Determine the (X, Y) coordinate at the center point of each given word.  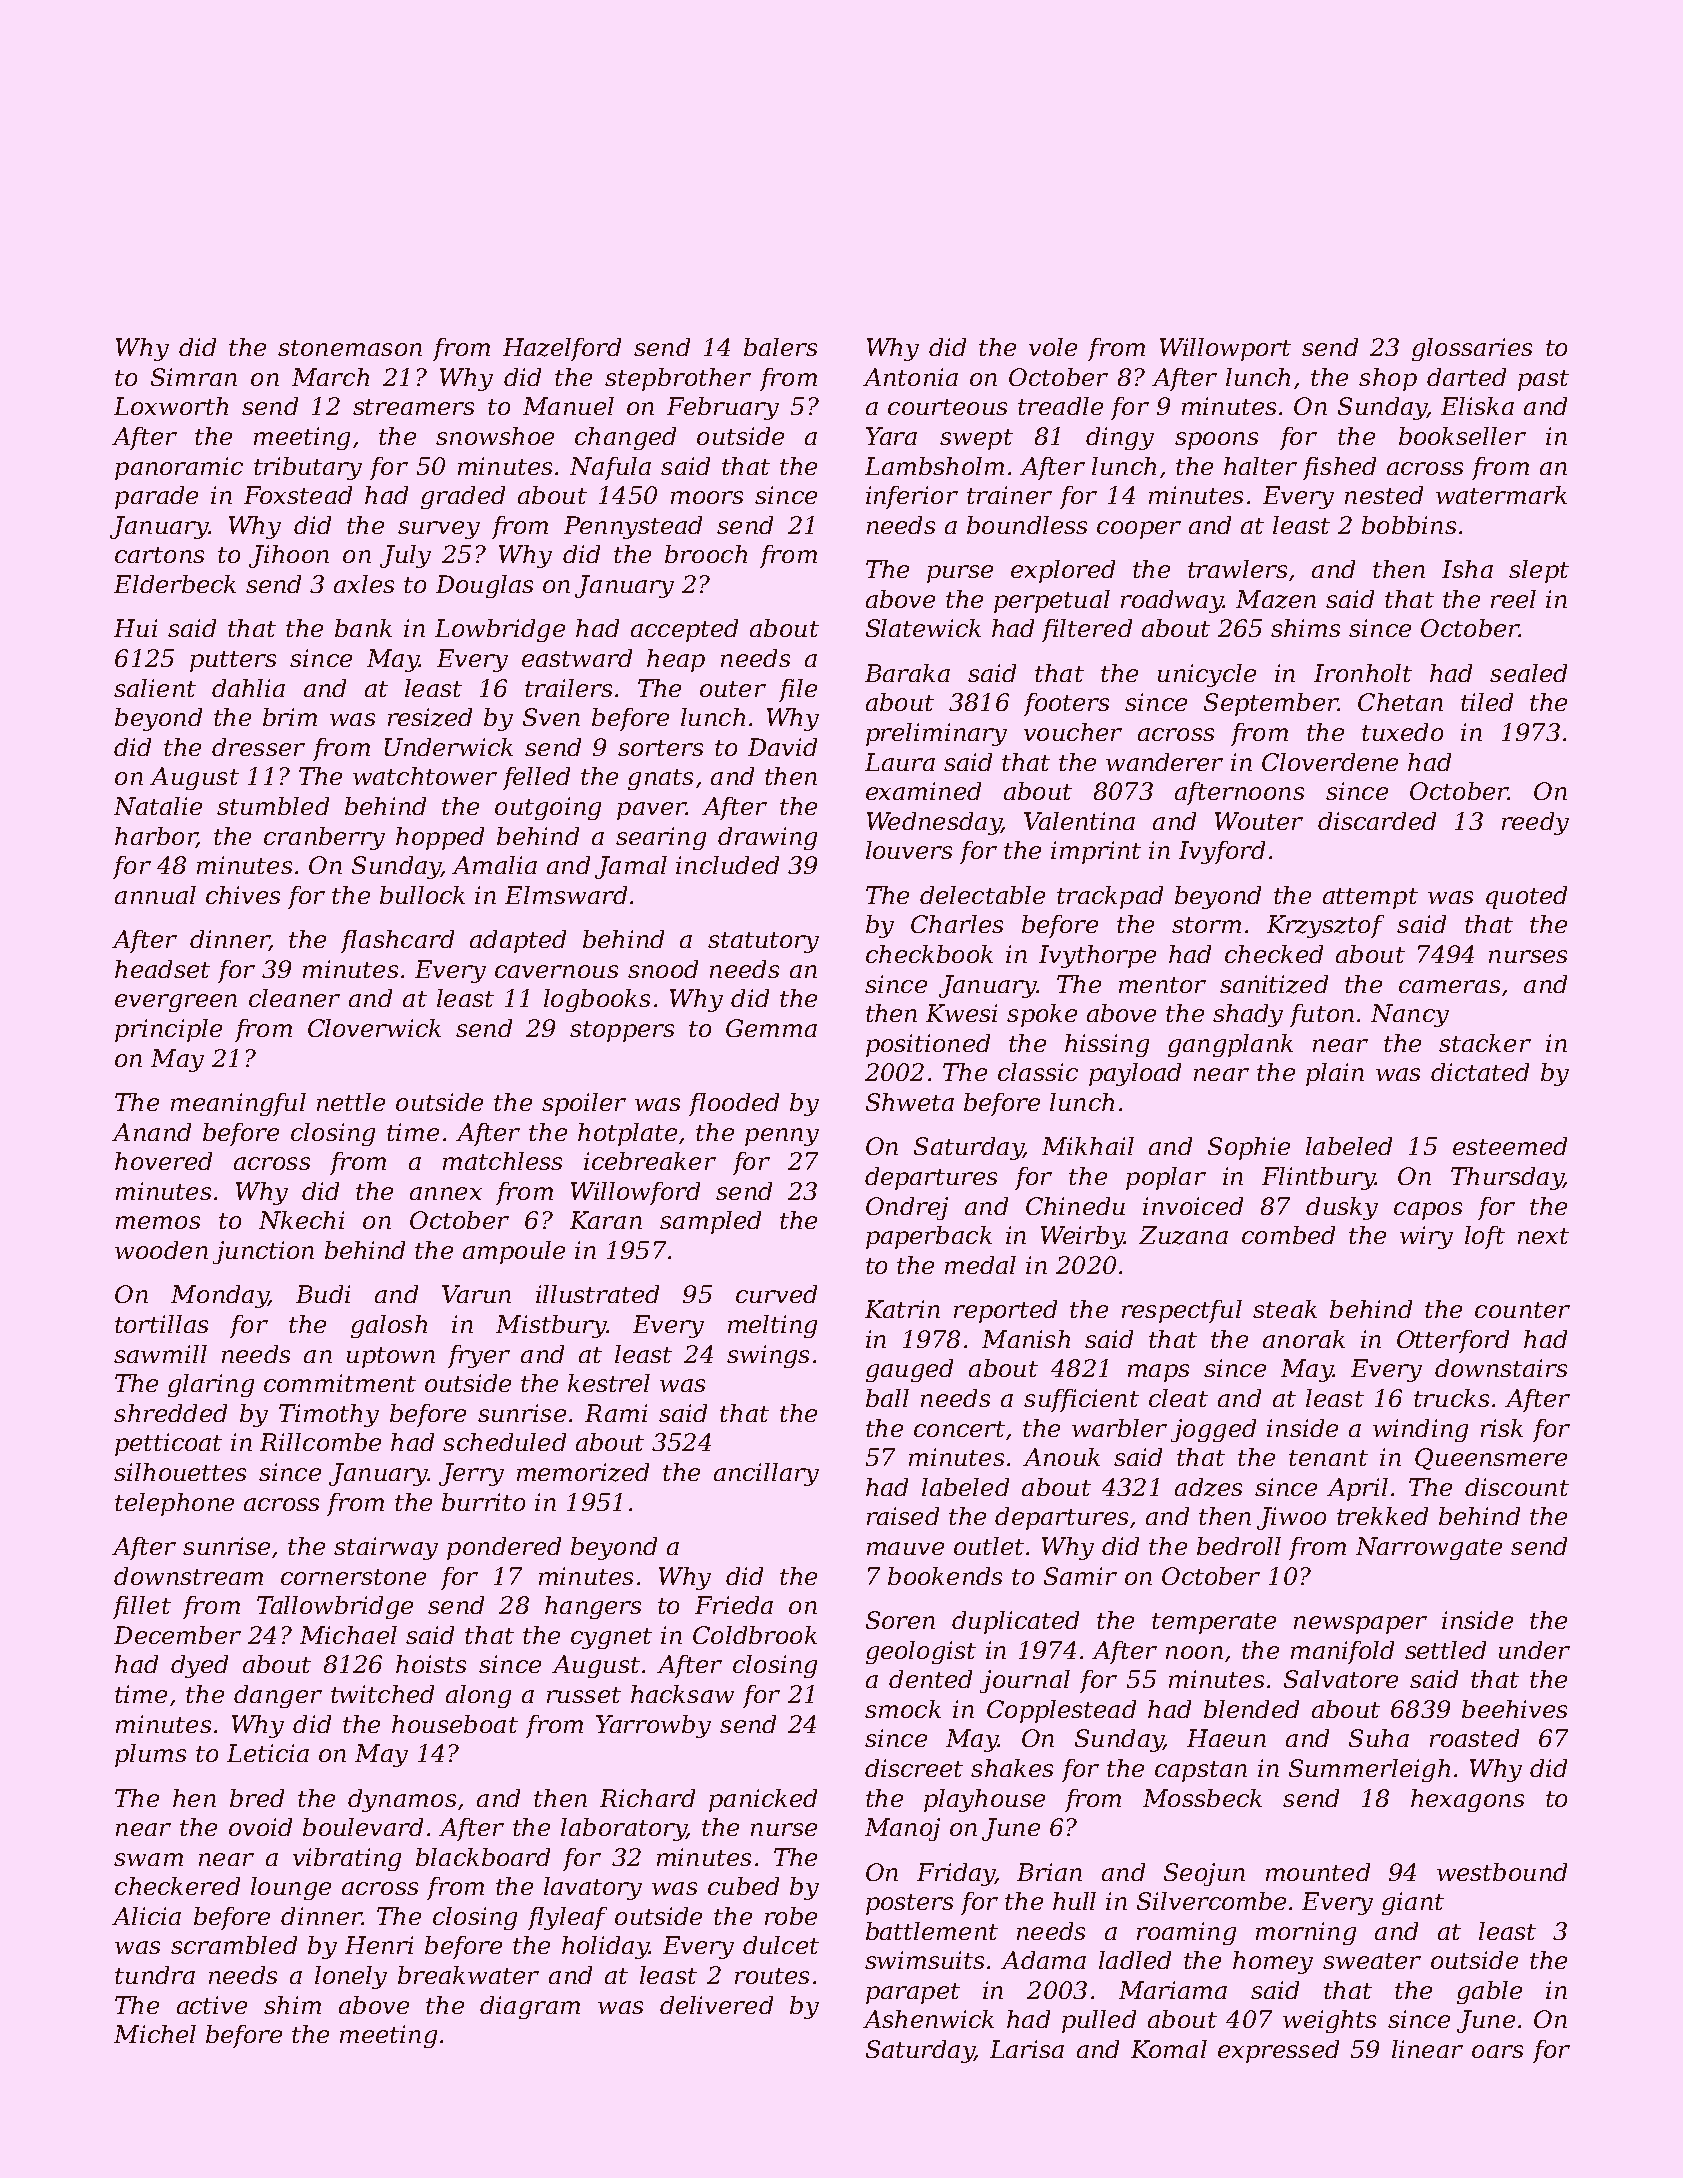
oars (1497, 2051)
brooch (706, 554)
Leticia (268, 1753)
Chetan (1400, 702)
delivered (716, 2005)
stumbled (273, 806)
